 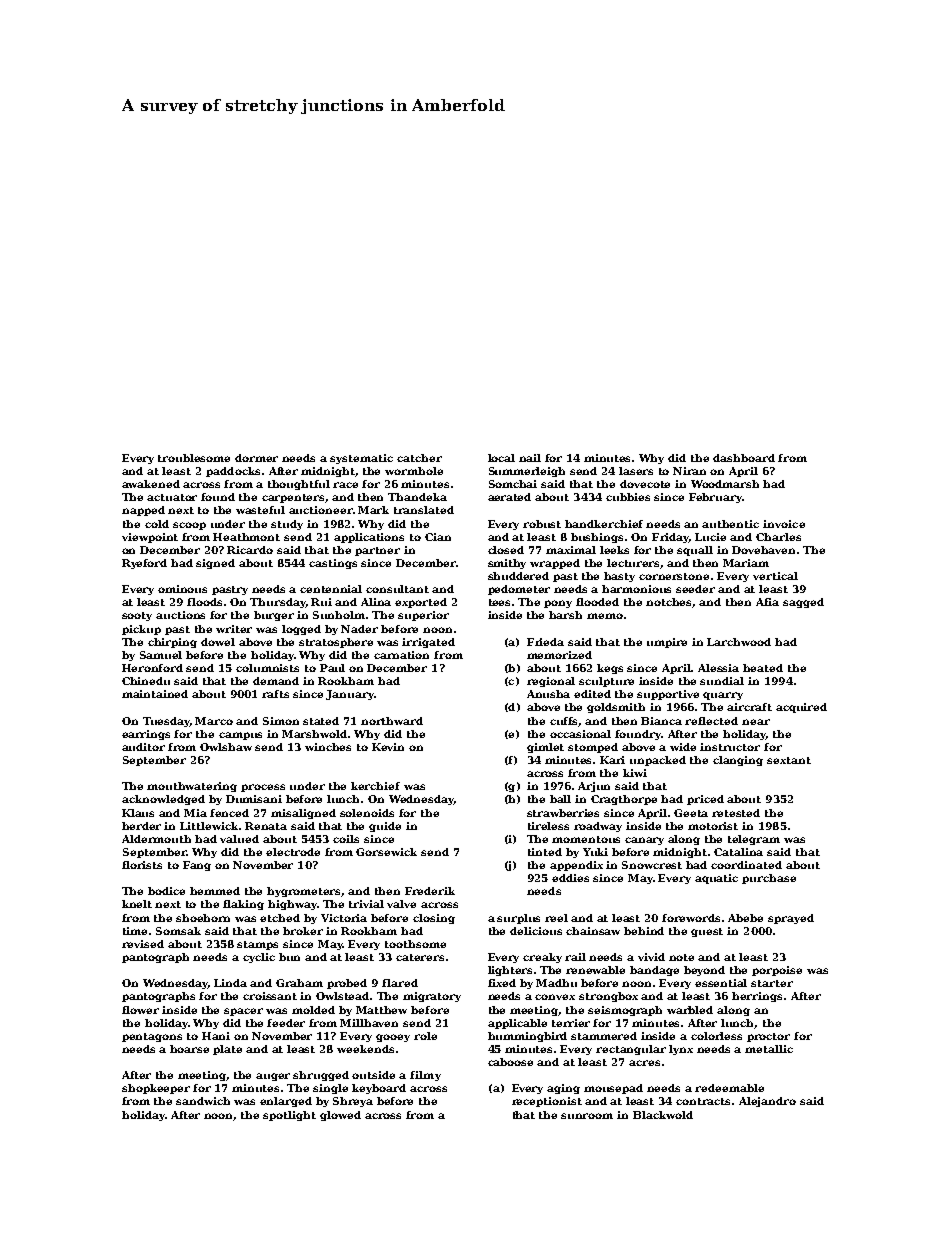 I want to click on sagged, so click(x=803, y=603).
